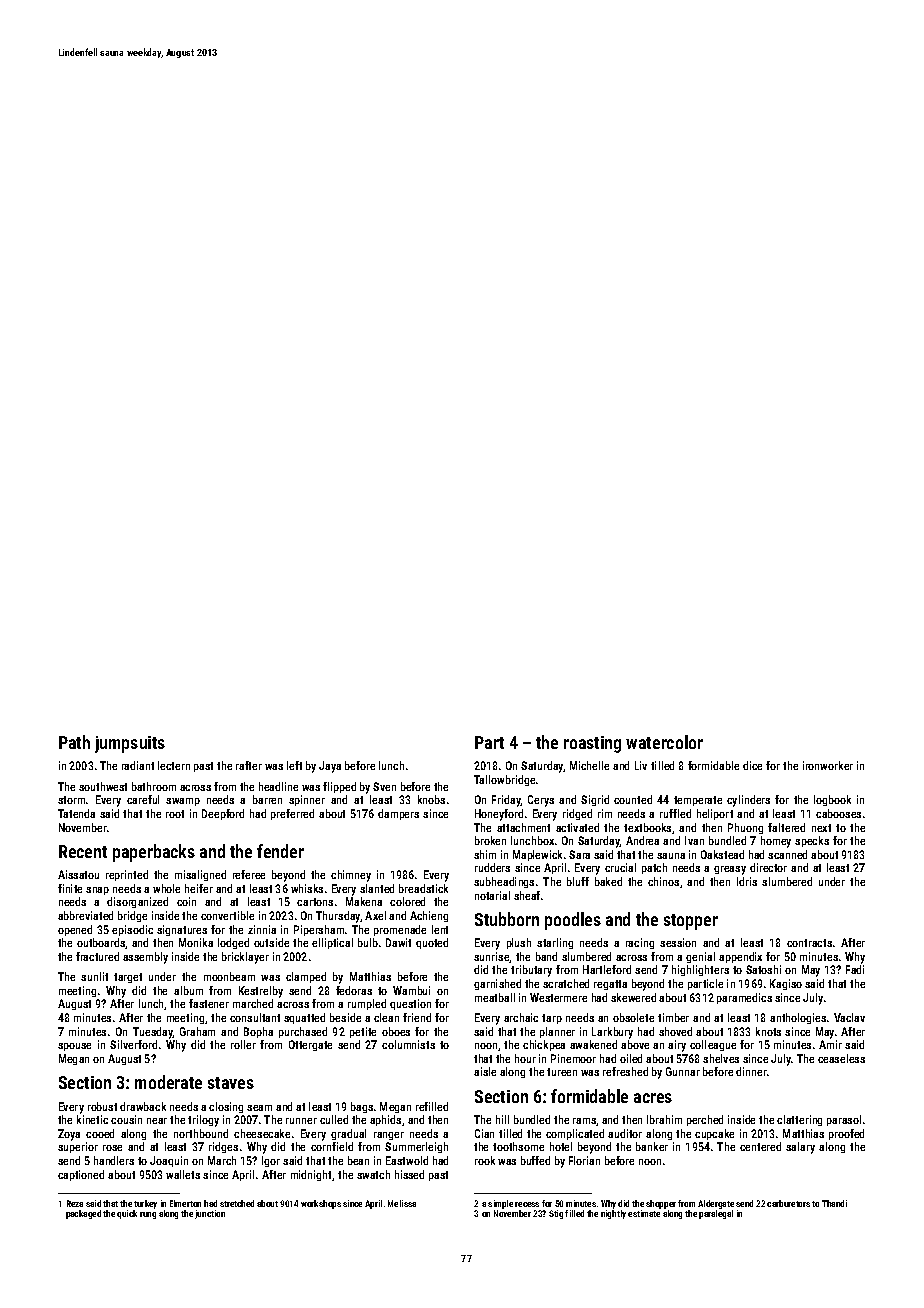 Image resolution: width=924 pixels, height=1308 pixels. What do you see at coordinates (485, 1071) in the image?
I see `aisle` at bounding box center [485, 1071].
